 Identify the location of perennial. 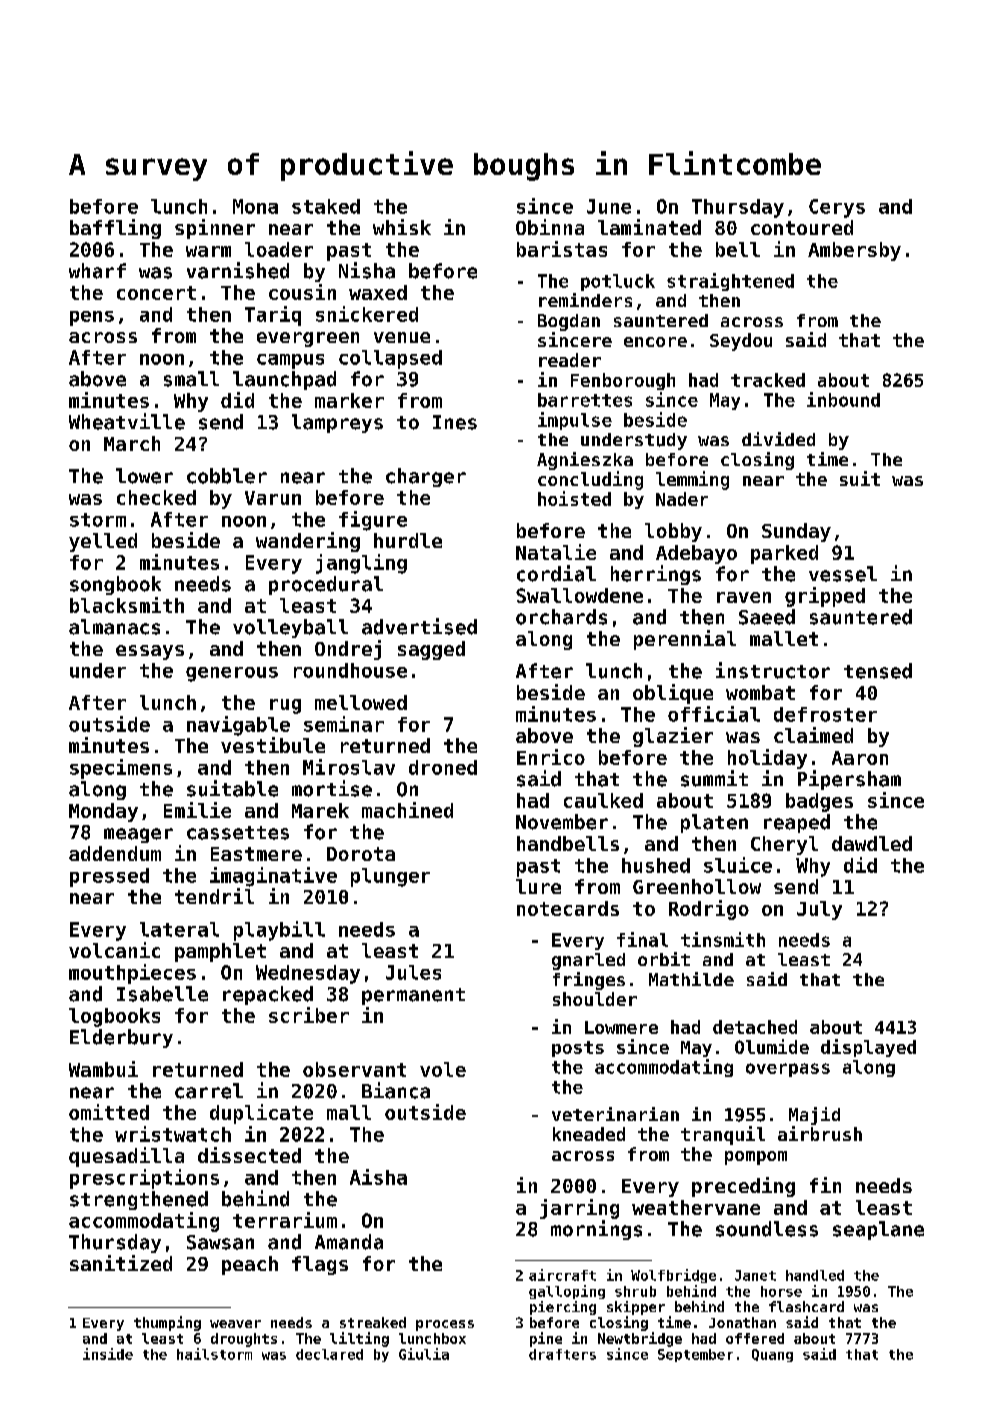
(685, 640).
